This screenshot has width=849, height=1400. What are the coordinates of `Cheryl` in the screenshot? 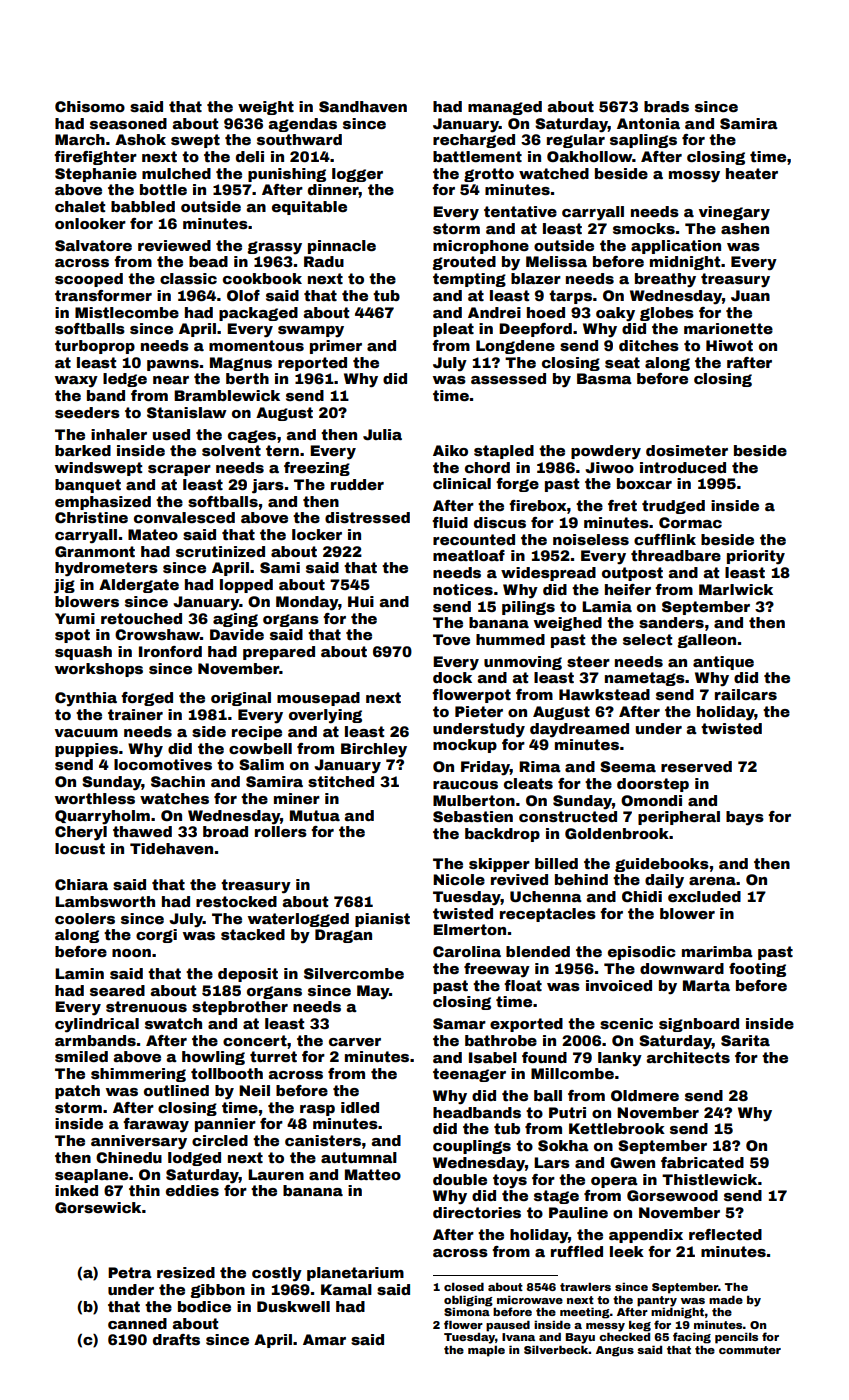 It's located at (81, 833).
